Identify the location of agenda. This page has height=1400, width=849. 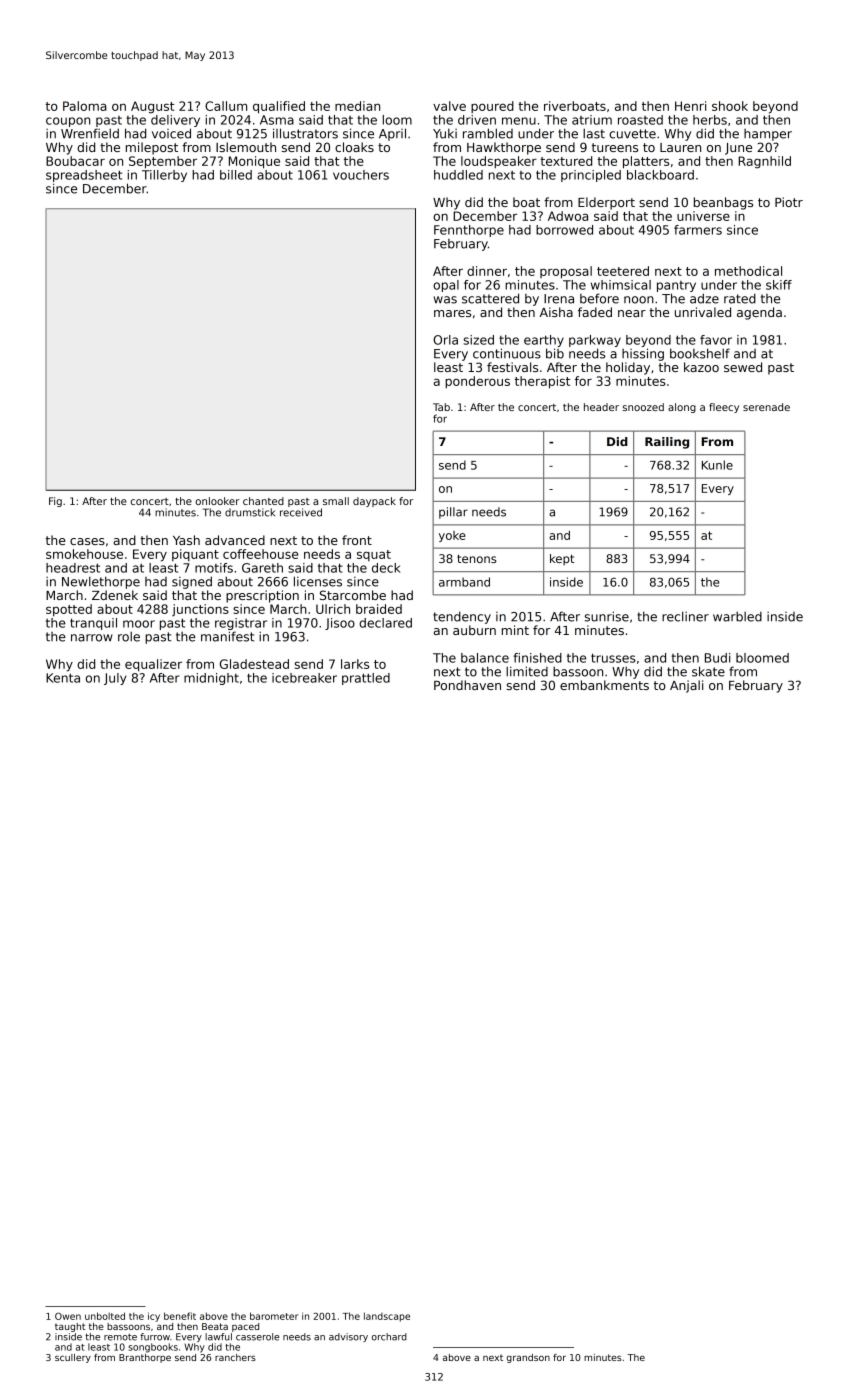
(759, 313).
